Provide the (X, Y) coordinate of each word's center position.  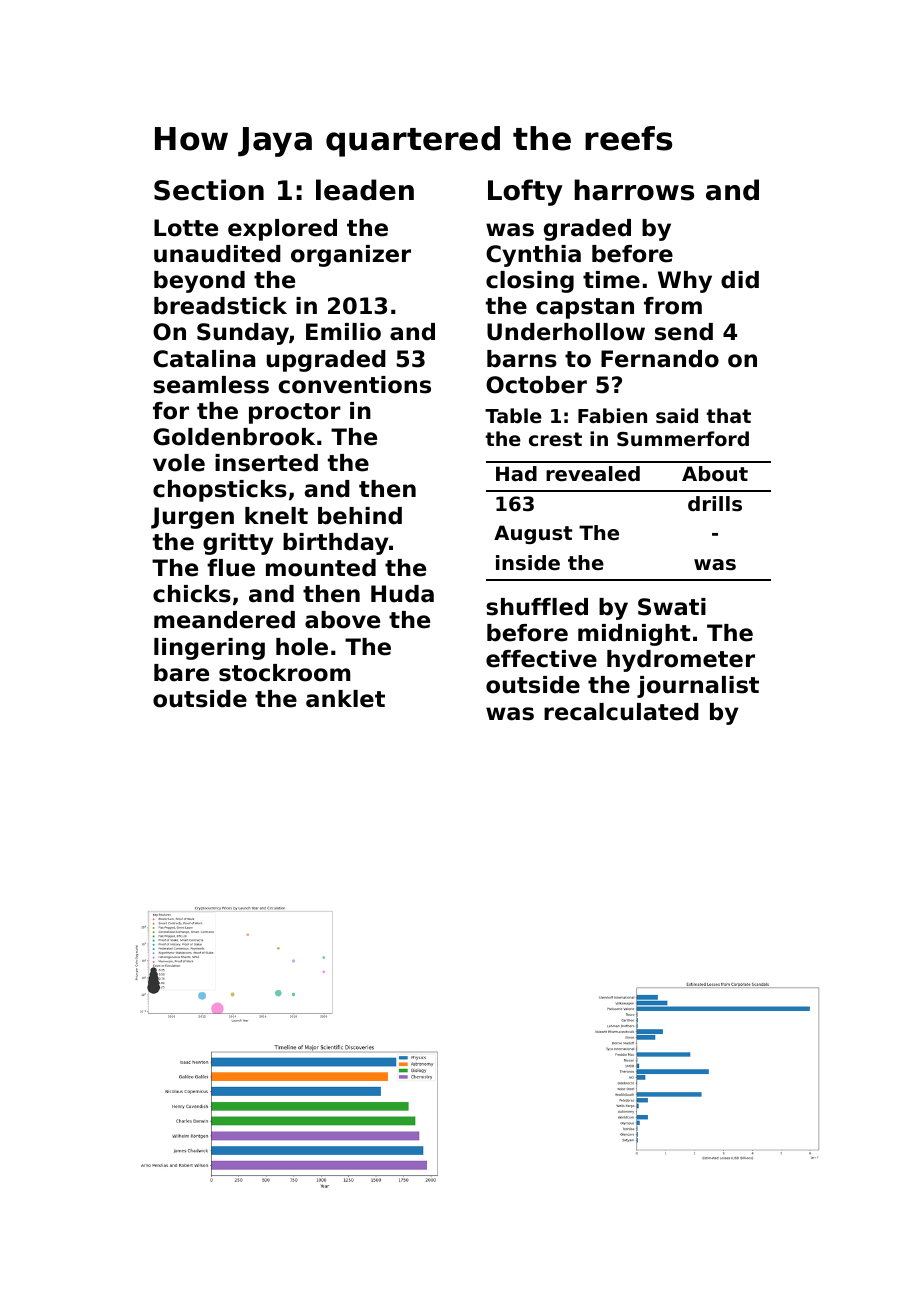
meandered (224, 620)
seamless (211, 385)
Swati (672, 607)
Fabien (612, 415)
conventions (354, 385)
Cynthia (533, 256)
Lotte (186, 228)
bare (181, 673)
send (684, 332)
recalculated (621, 712)
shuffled (537, 607)
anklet (345, 699)
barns (522, 359)
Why (685, 282)
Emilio (343, 332)
